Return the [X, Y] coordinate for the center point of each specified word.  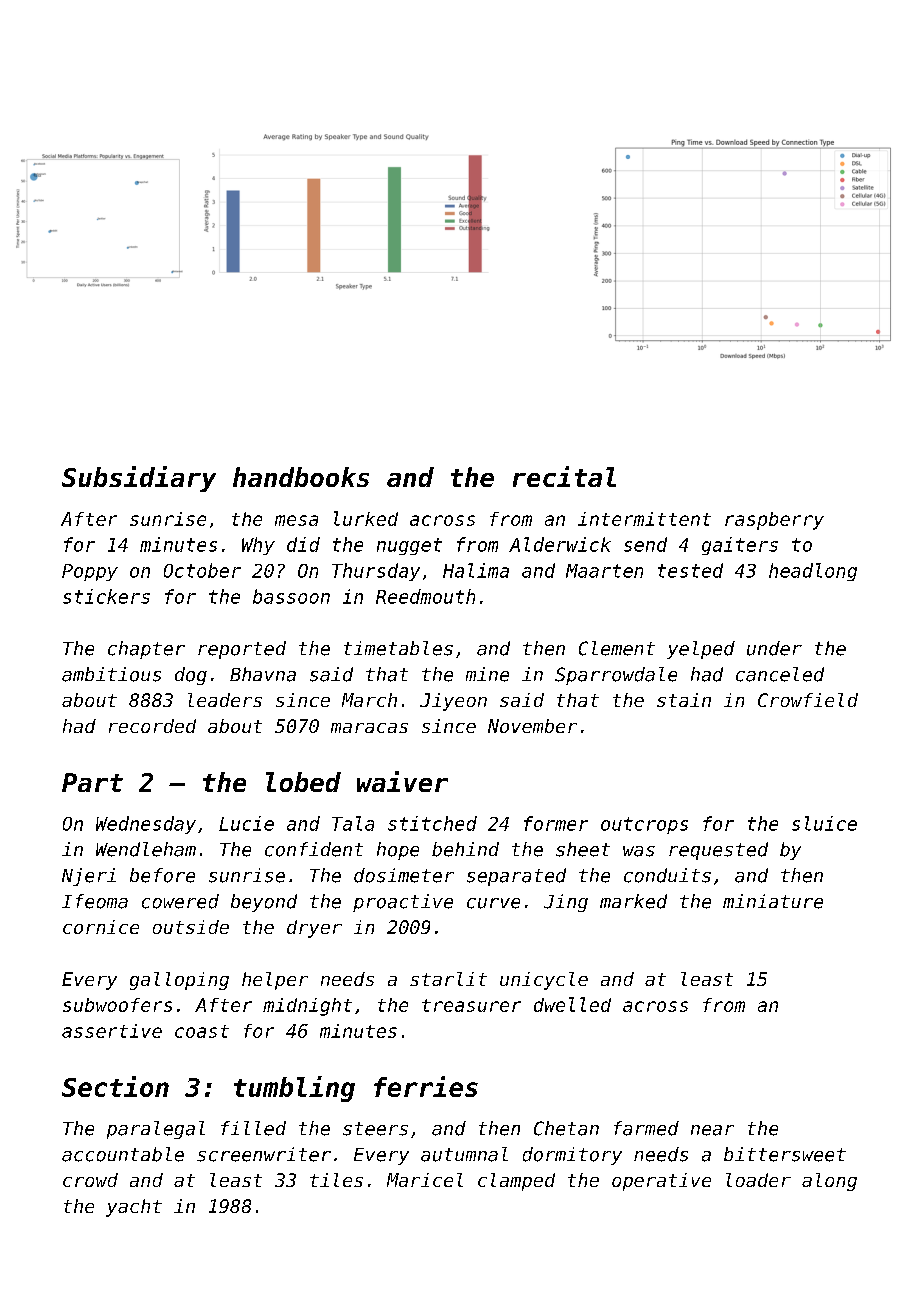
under [774, 648]
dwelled [572, 1004]
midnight [307, 1007]
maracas [369, 728]
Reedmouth [425, 596]
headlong [813, 572]
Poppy [90, 572]
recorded [152, 726]
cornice [101, 927]
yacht [134, 1208]
